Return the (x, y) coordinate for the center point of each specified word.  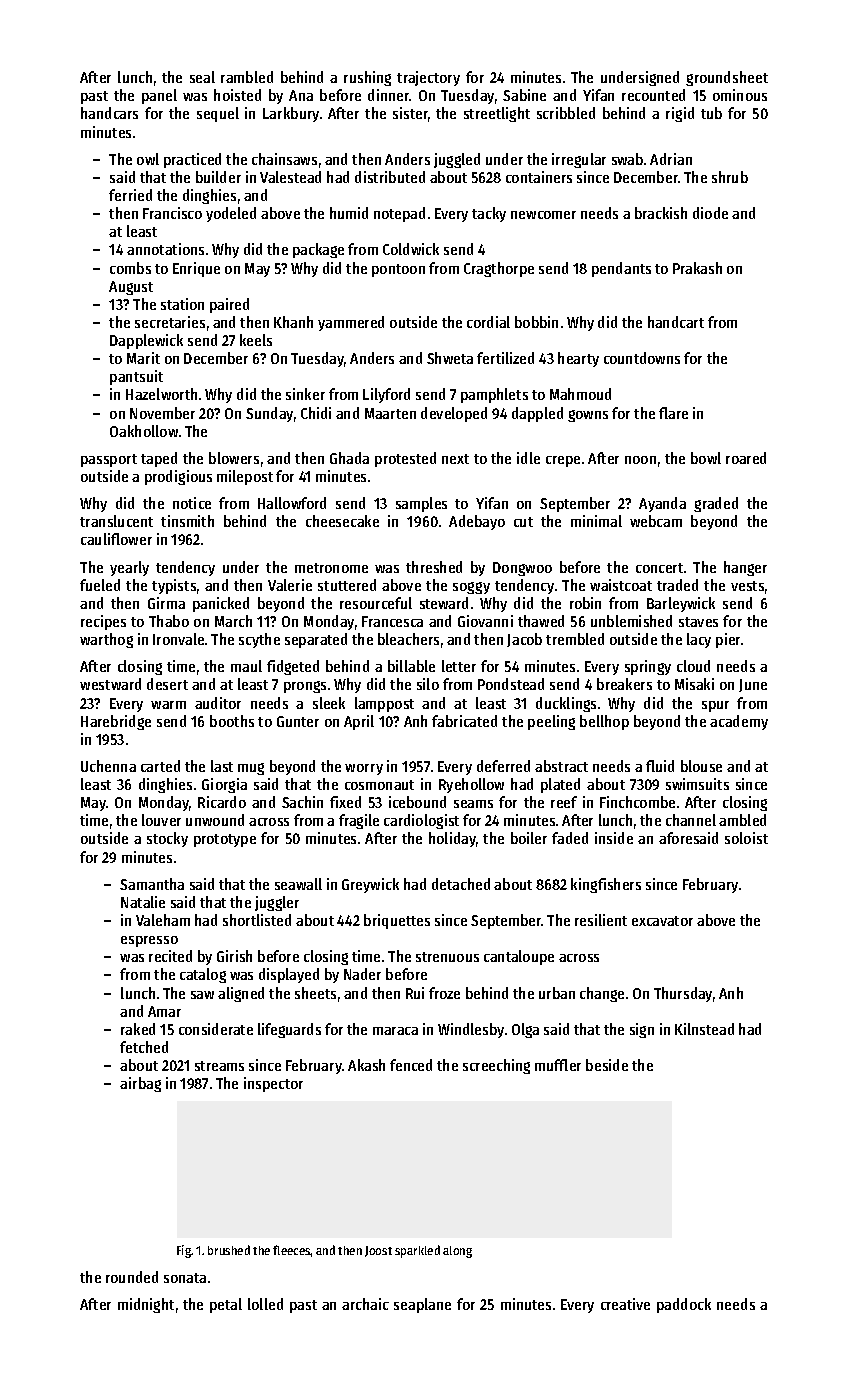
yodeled (231, 214)
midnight (146, 1305)
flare (673, 413)
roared (746, 458)
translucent (116, 521)
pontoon (398, 270)
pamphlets (494, 395)
